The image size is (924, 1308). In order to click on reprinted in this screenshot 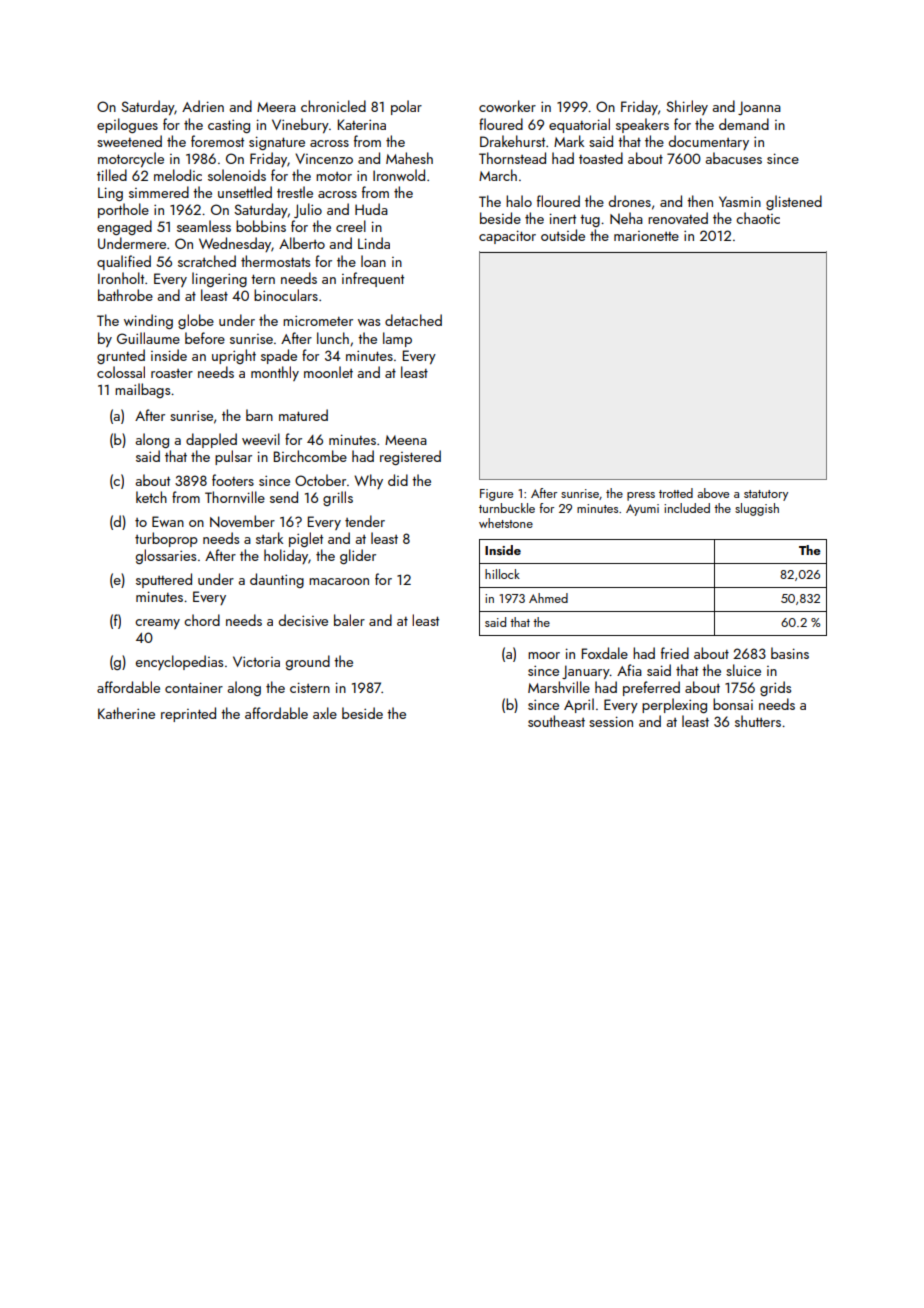, I will do `click(188, 714)`.
